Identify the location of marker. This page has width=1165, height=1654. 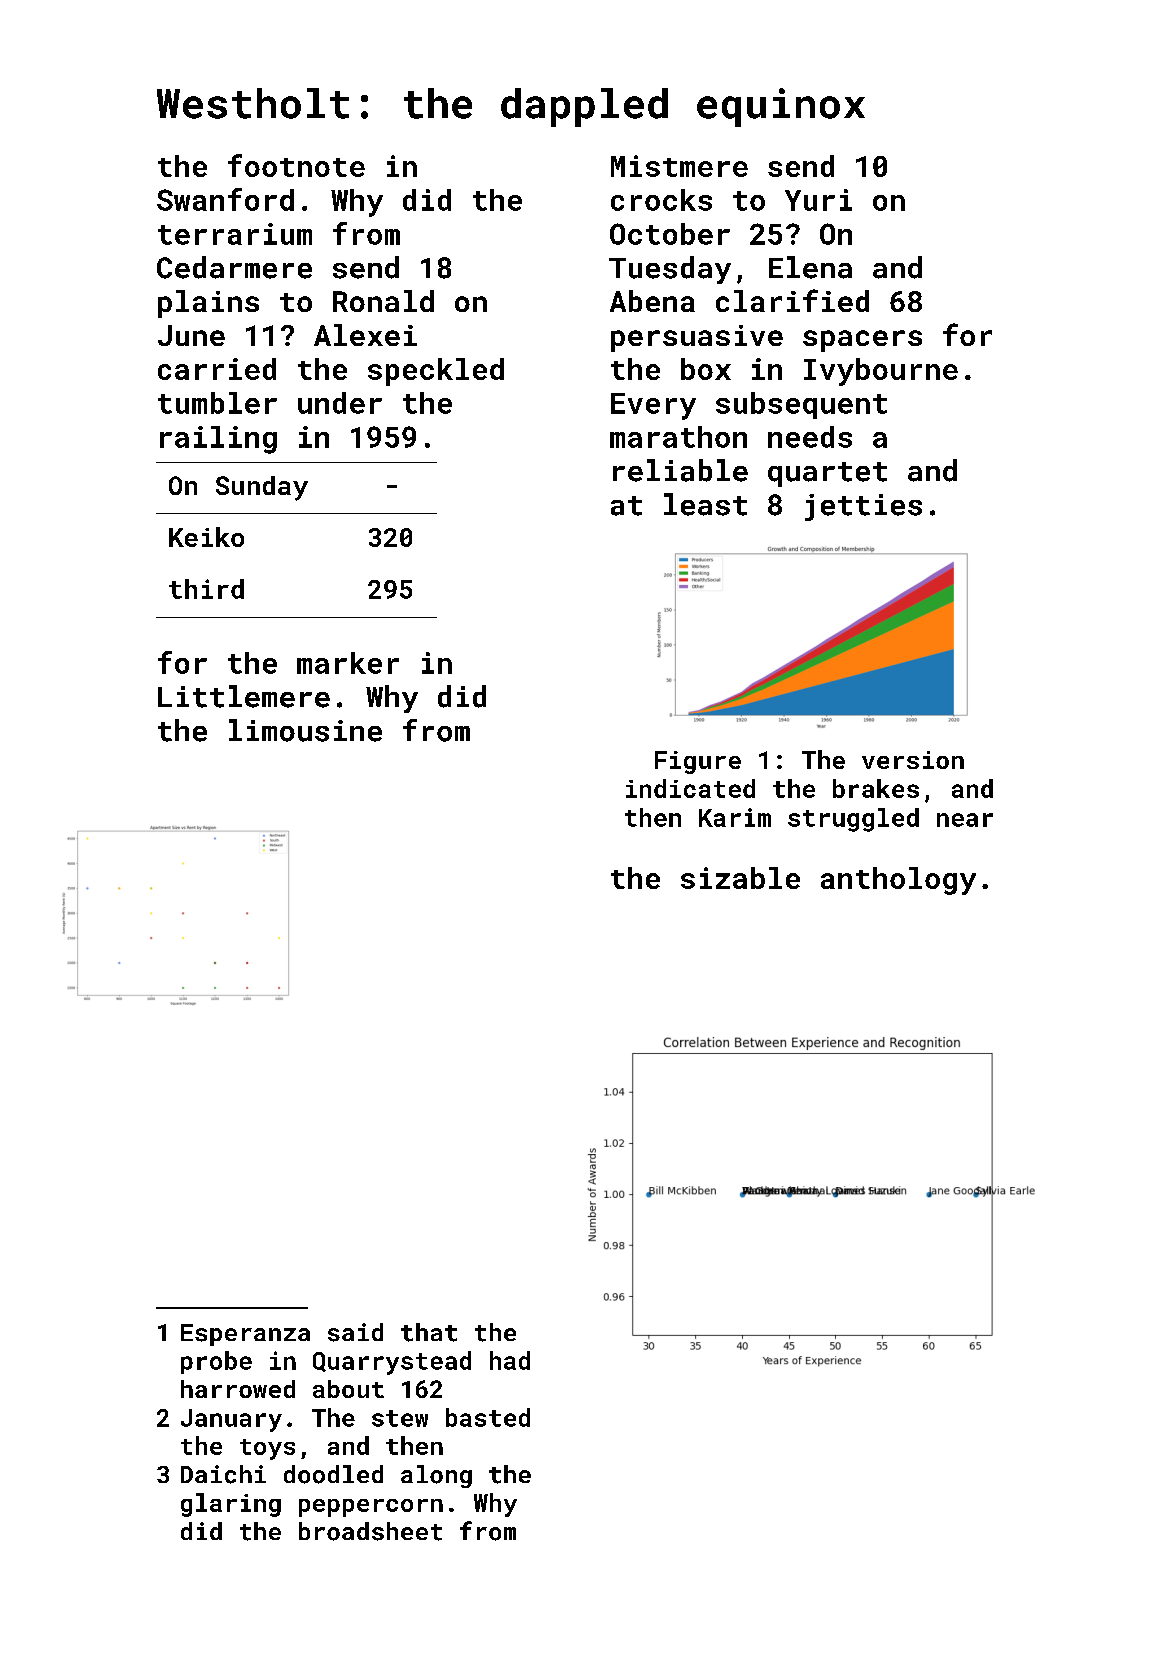
(348, 663).
